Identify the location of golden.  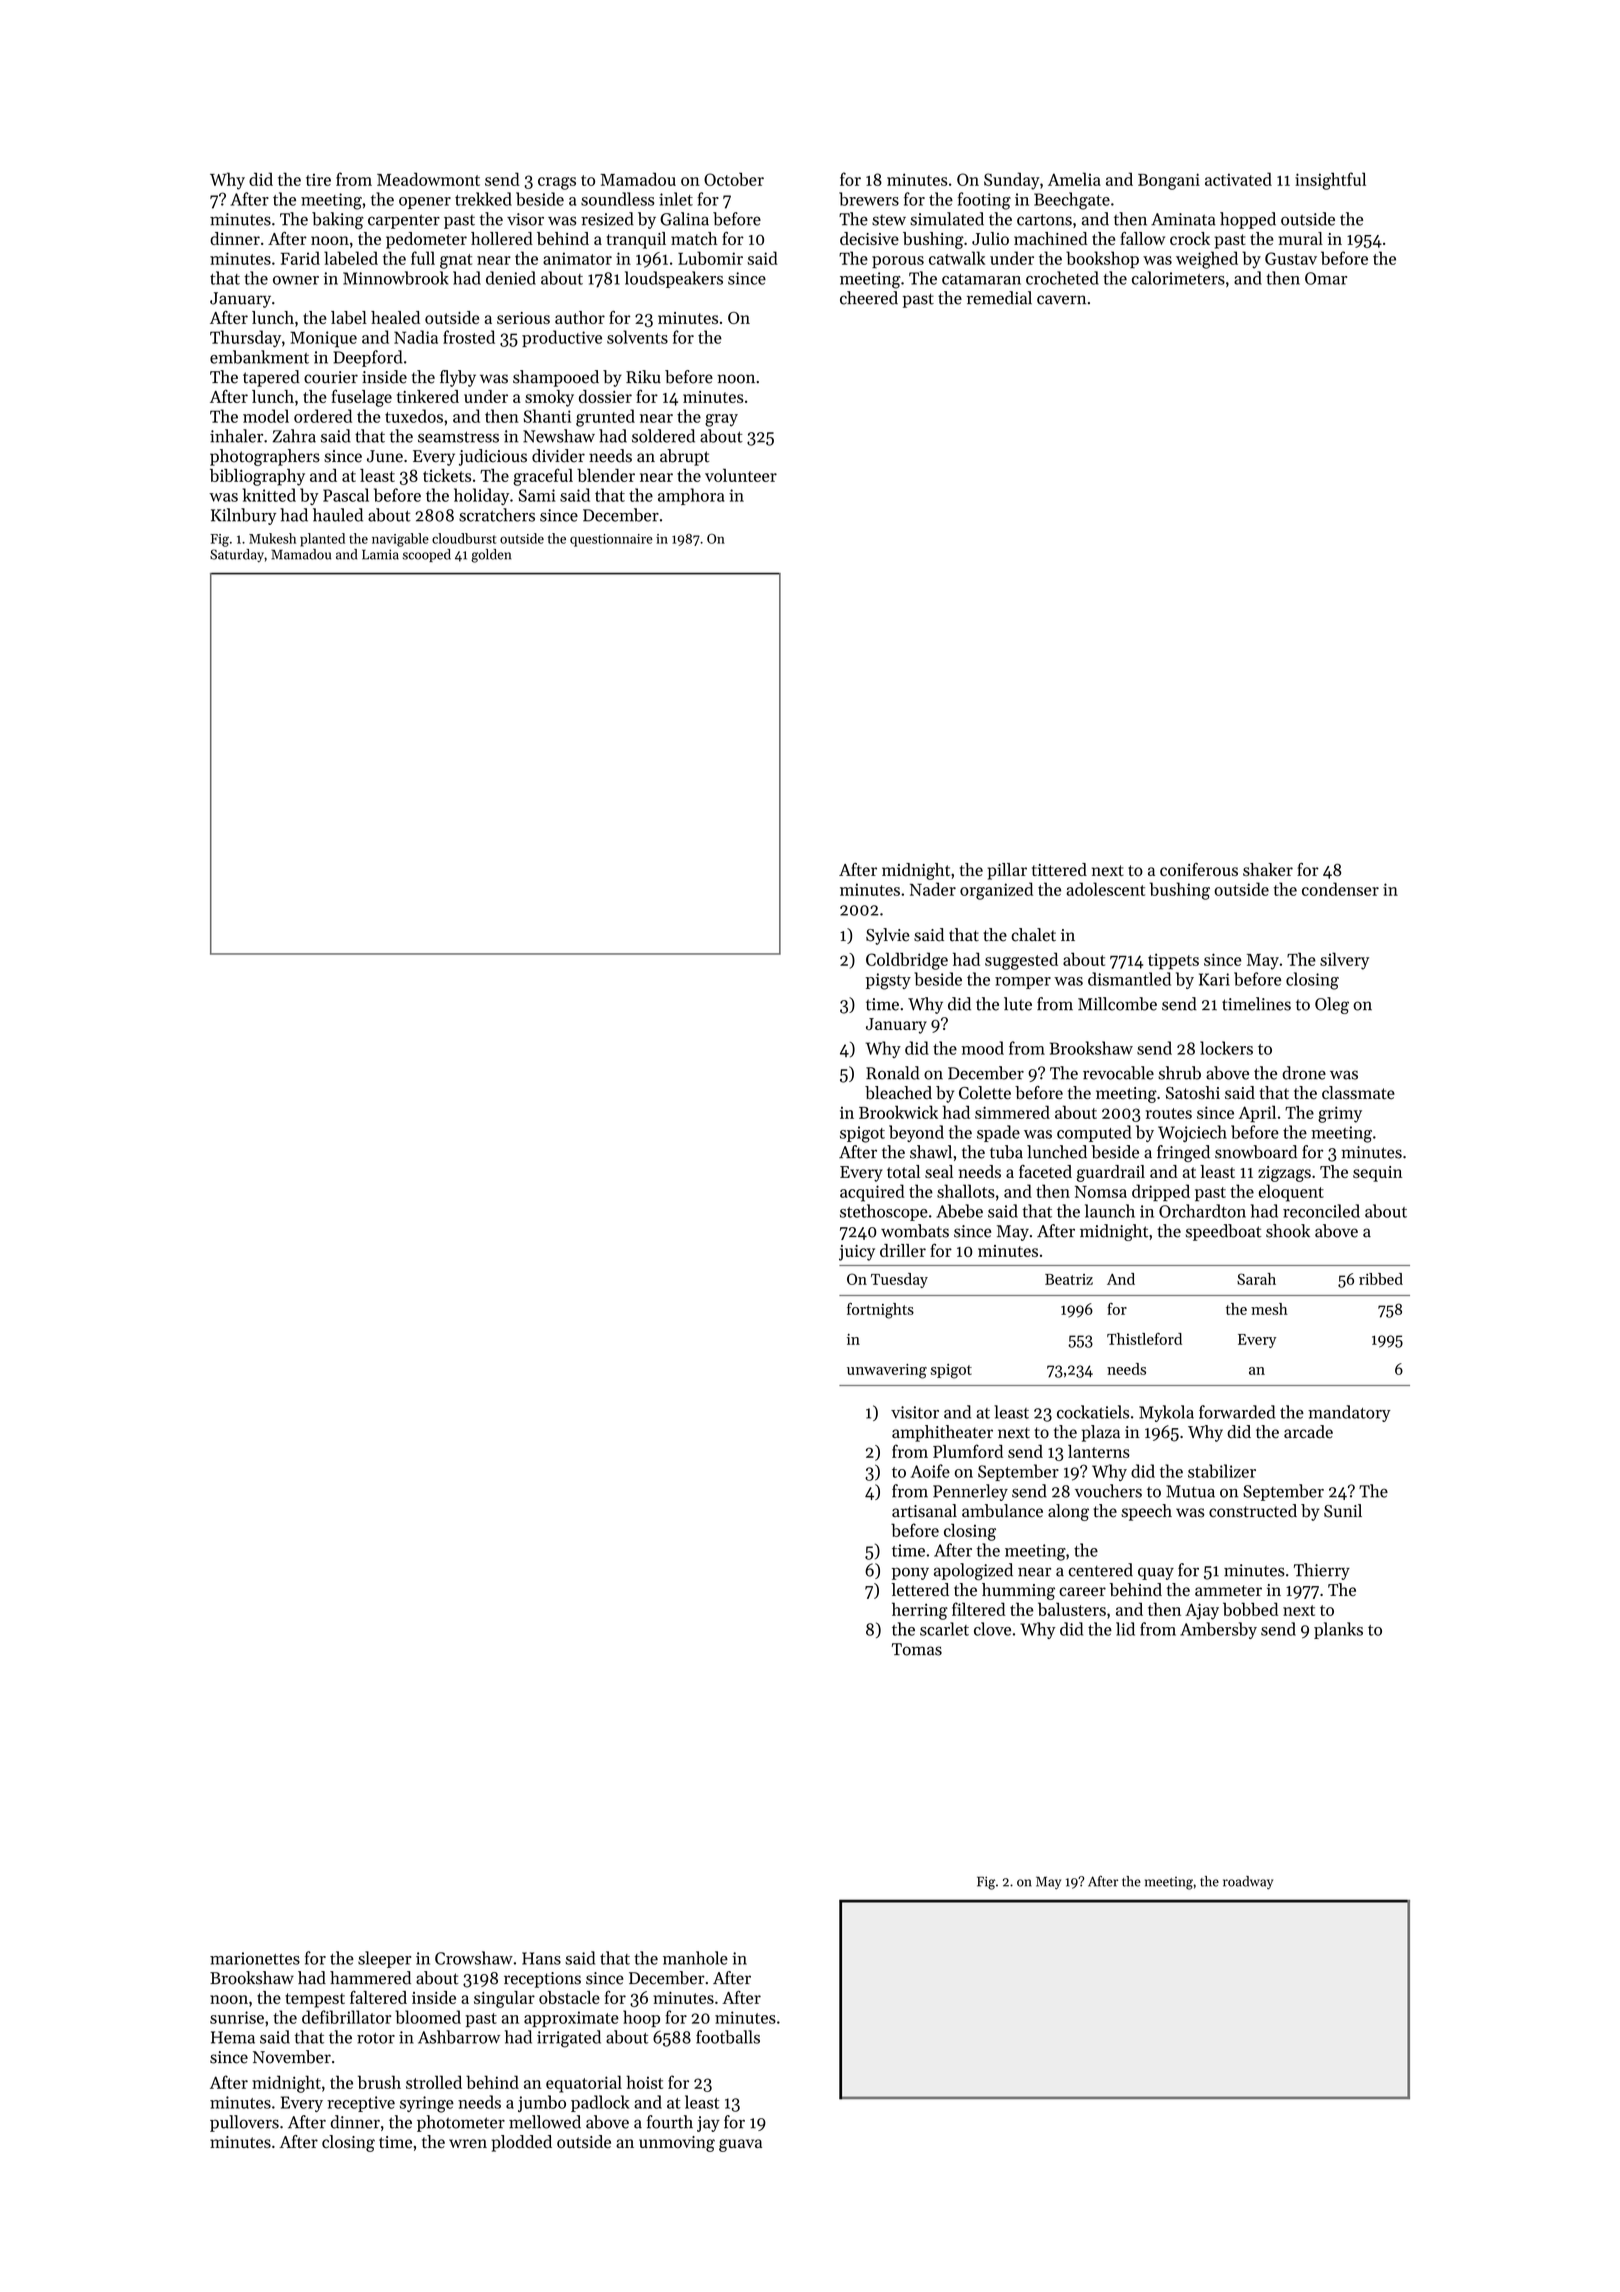
(491, 556).
